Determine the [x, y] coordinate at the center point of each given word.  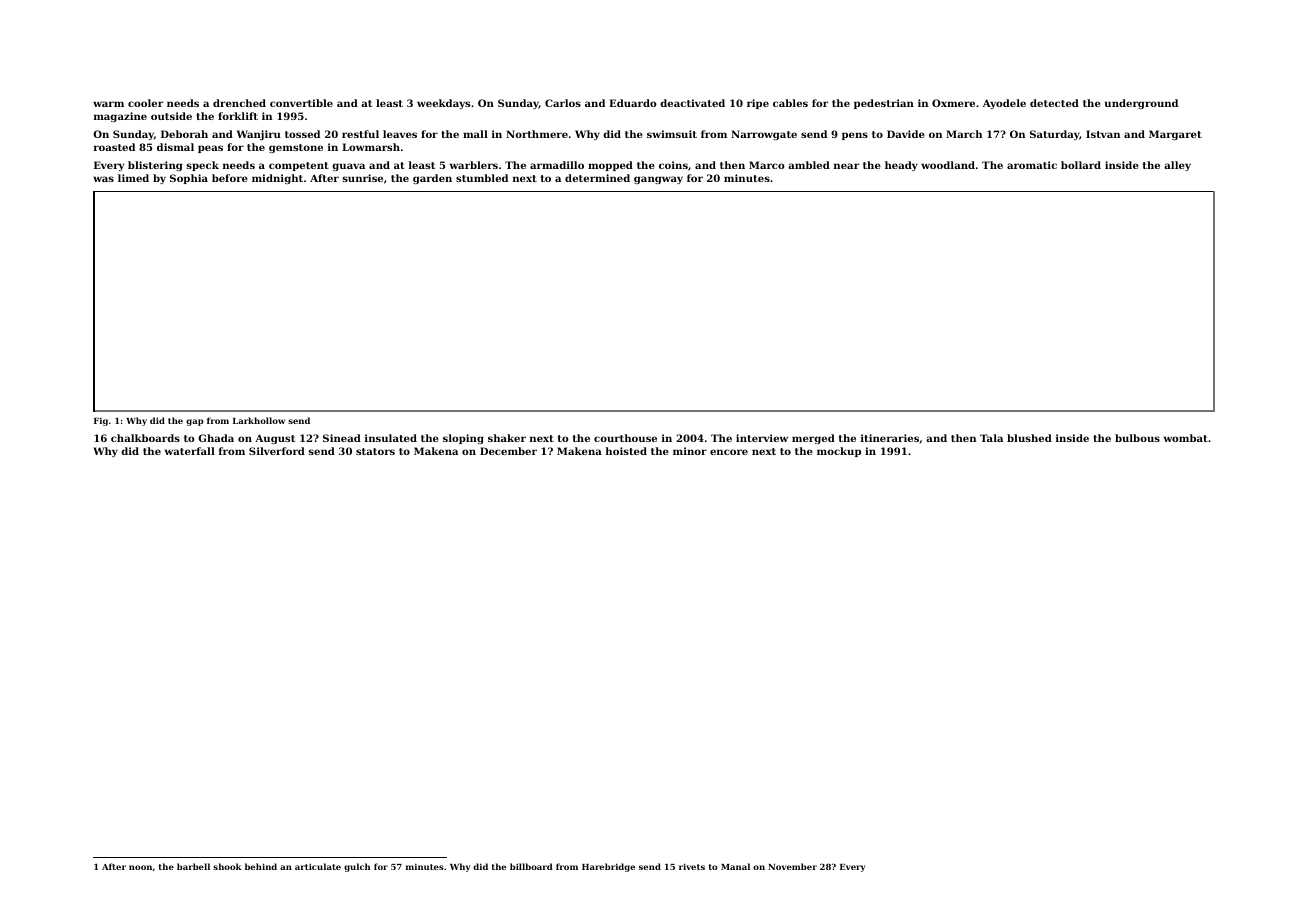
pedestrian [884, 104]
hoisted [626, 451]
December [508, 451]
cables [790, 103]
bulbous [1137, 438]
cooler [145, 103]
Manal [735, 866]
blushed [1029, 438]
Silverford [277, 451]
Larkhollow [259, 420]
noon [140, 867]
